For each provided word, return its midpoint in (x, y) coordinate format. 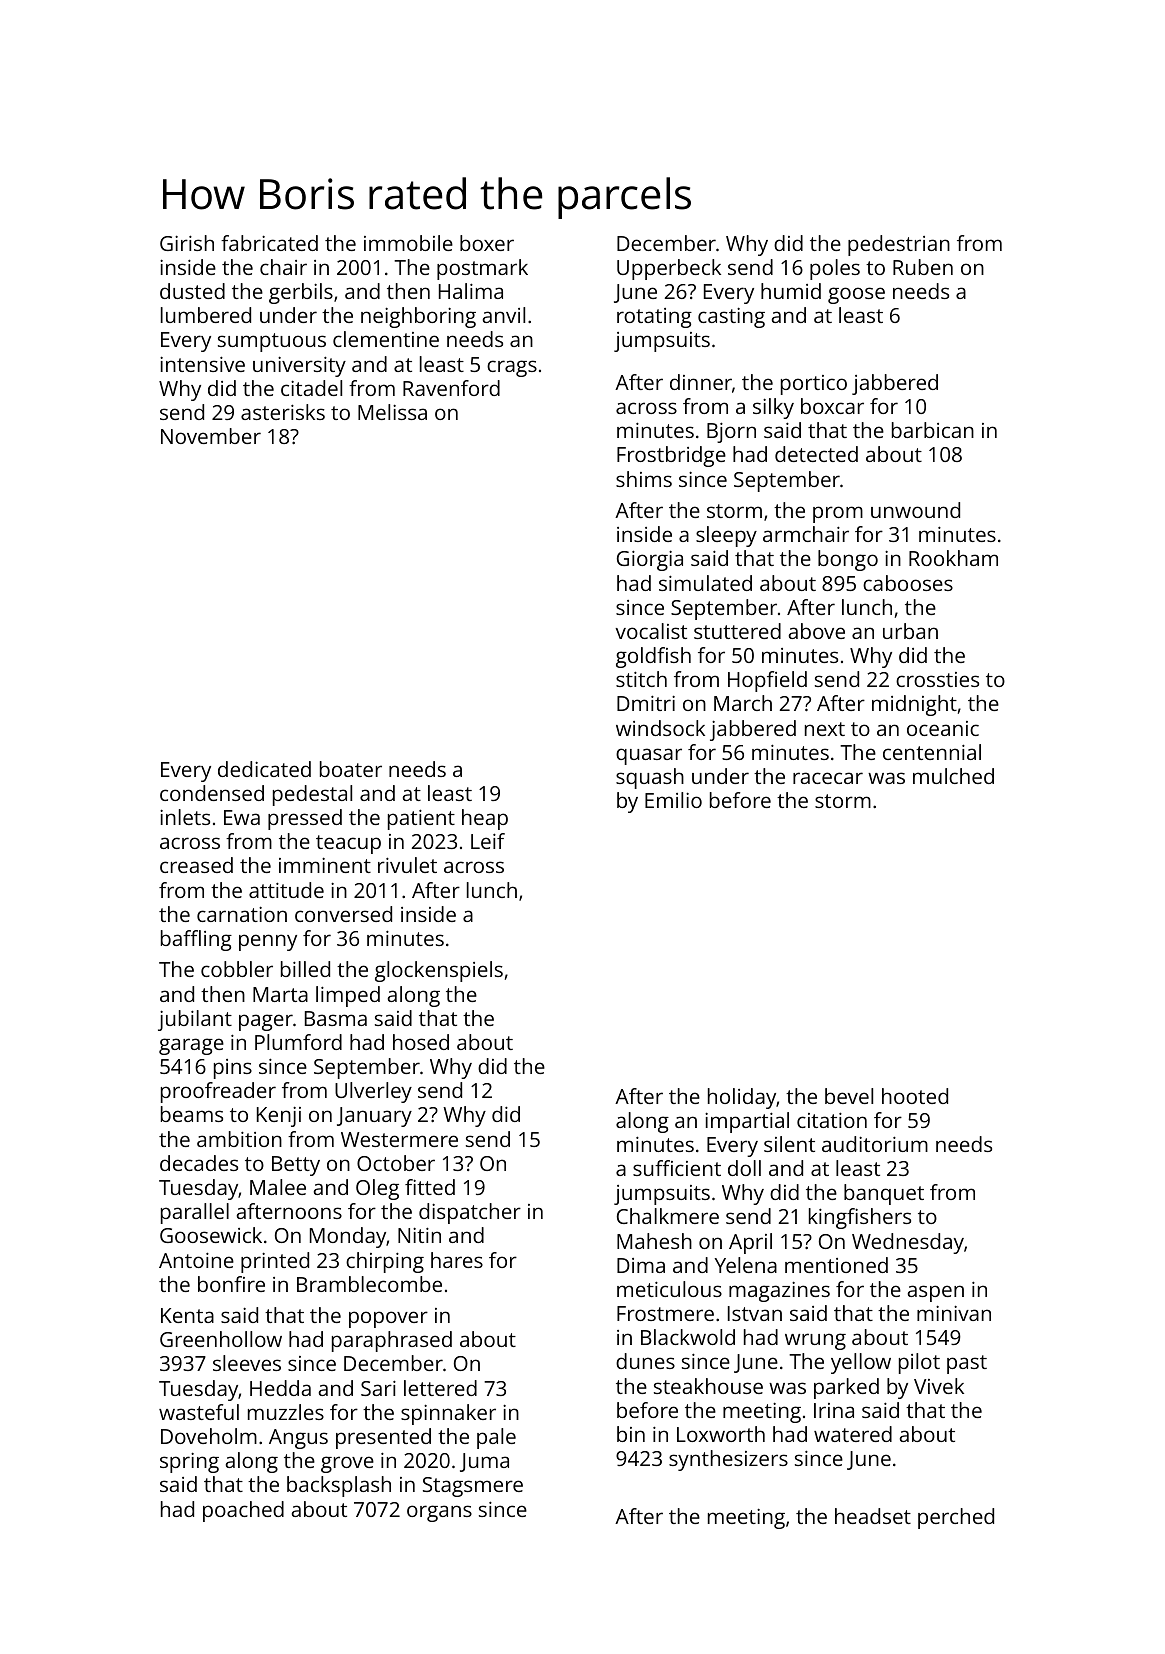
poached (243, 1511)
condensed (212, 793)
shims (644, 479)
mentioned (836, 1265)
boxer (487, 243)
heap (485, 819)
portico (814, 385)
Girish (187, 243)
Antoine (196, 1260)
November (211, 436)
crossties (937, 679)
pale (496, 1438)
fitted (430, 1187)
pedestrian (899, 245)
